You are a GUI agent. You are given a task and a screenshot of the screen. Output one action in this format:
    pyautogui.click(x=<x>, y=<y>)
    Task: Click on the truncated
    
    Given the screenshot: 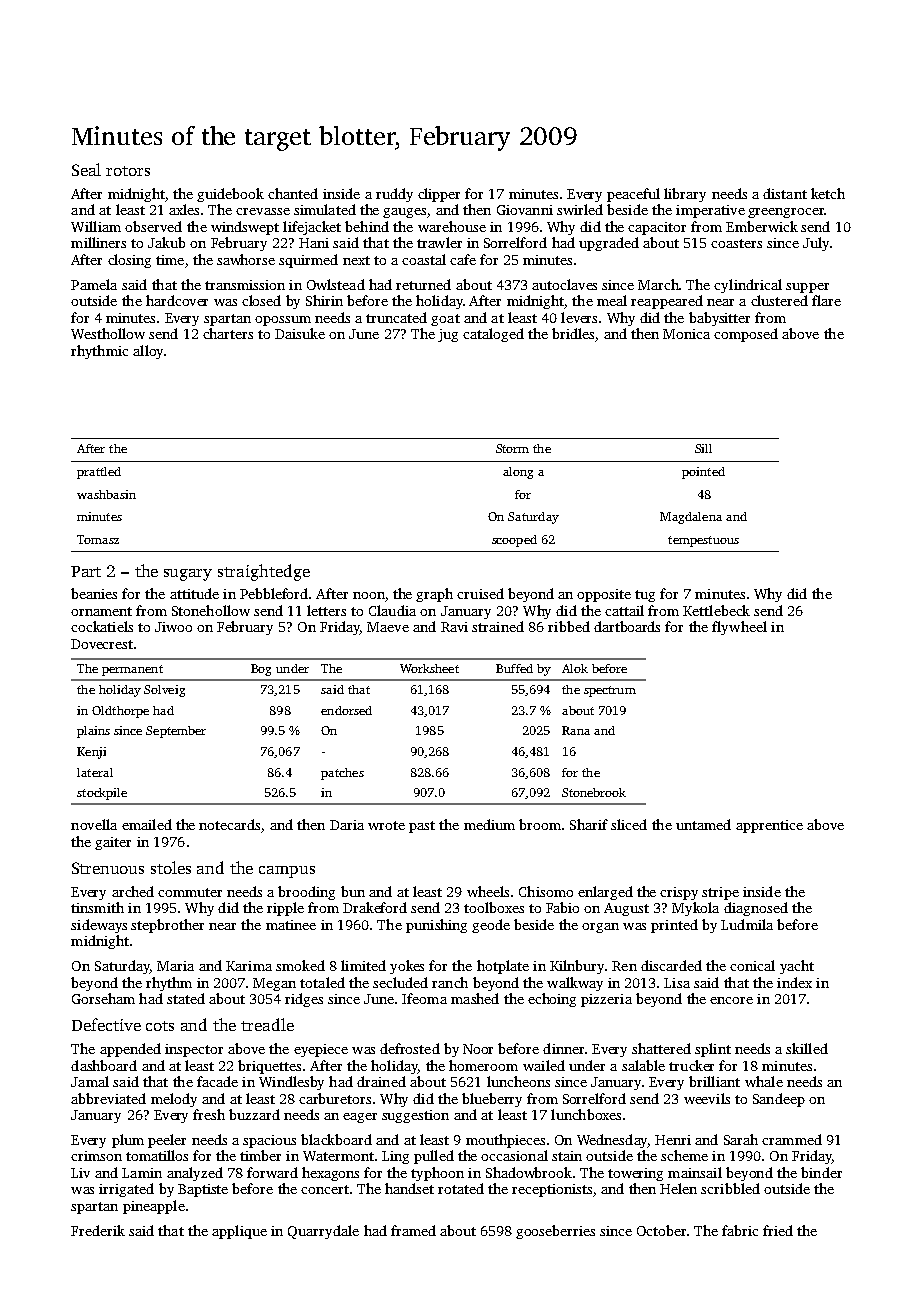 What is the action you would take?
    pyautogui.click(x=396, y=317)
